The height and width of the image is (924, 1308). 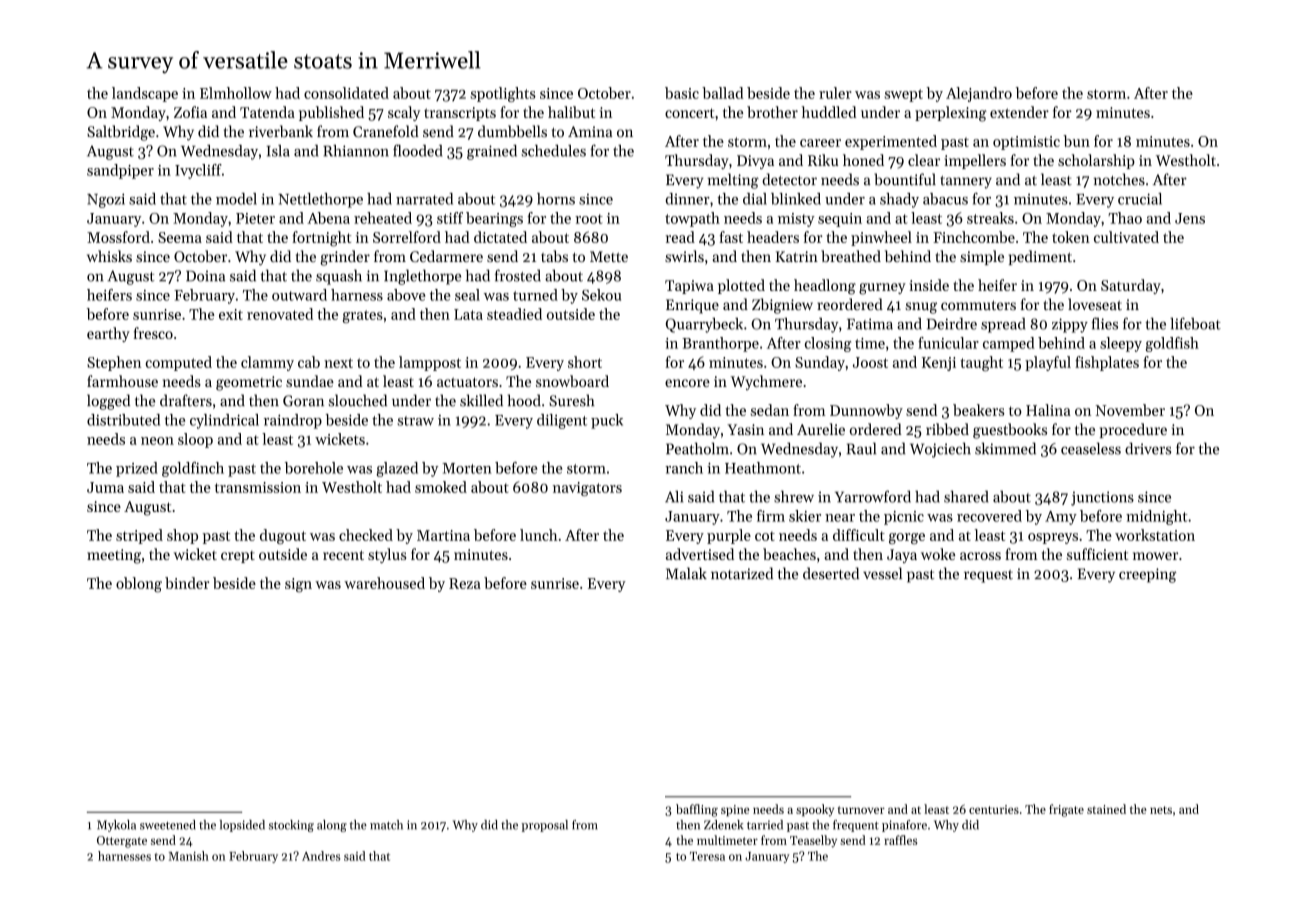 What do you see at coordinates (689, 113) in the image?
I see `concert` at bounding box center [689, 113].
